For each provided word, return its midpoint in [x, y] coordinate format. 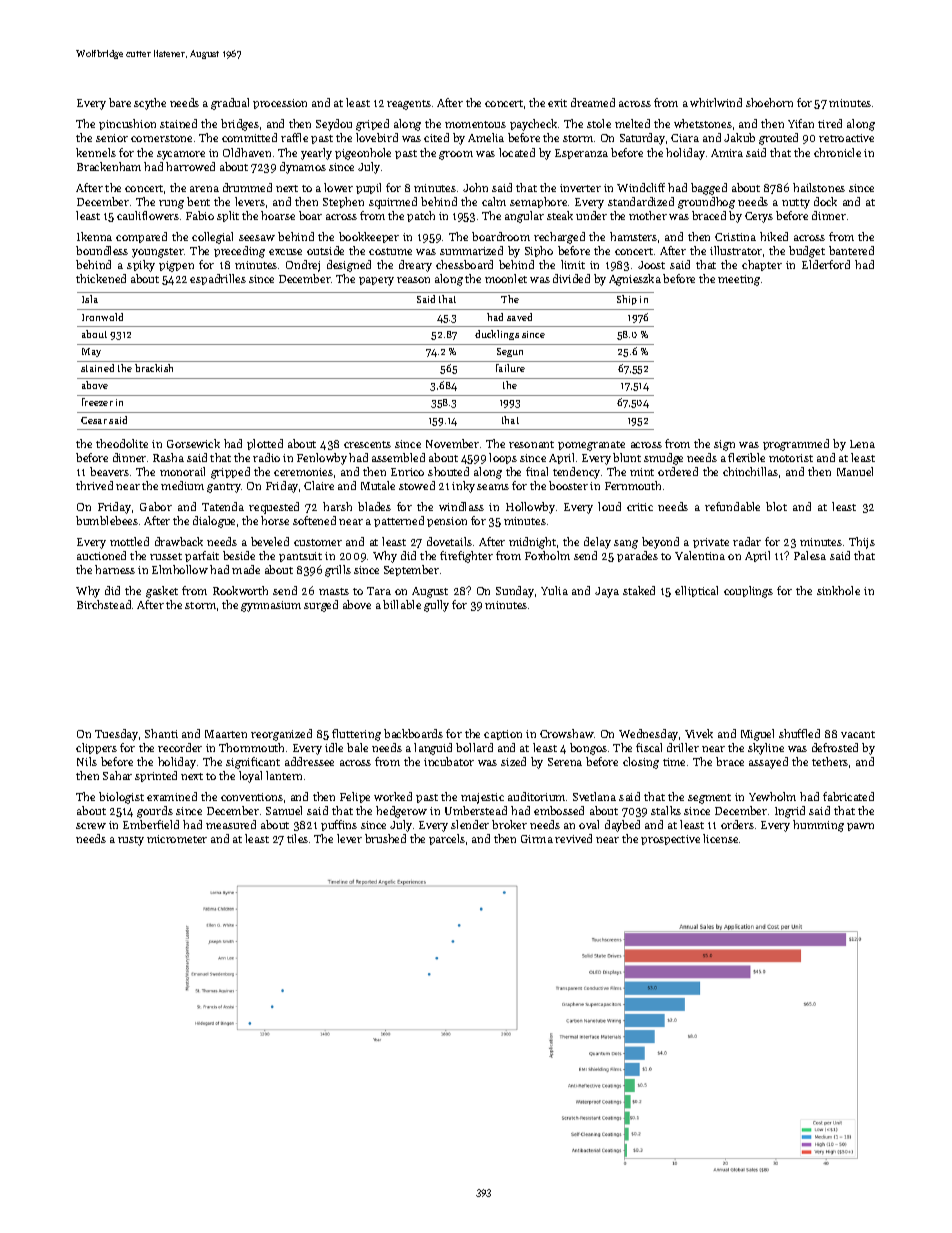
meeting [739, 280]
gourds [155, 812]
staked [639, 590]
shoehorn [769, 102]
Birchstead [104, 604]
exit [557, 103]
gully [436, 606]
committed [249, 137]
